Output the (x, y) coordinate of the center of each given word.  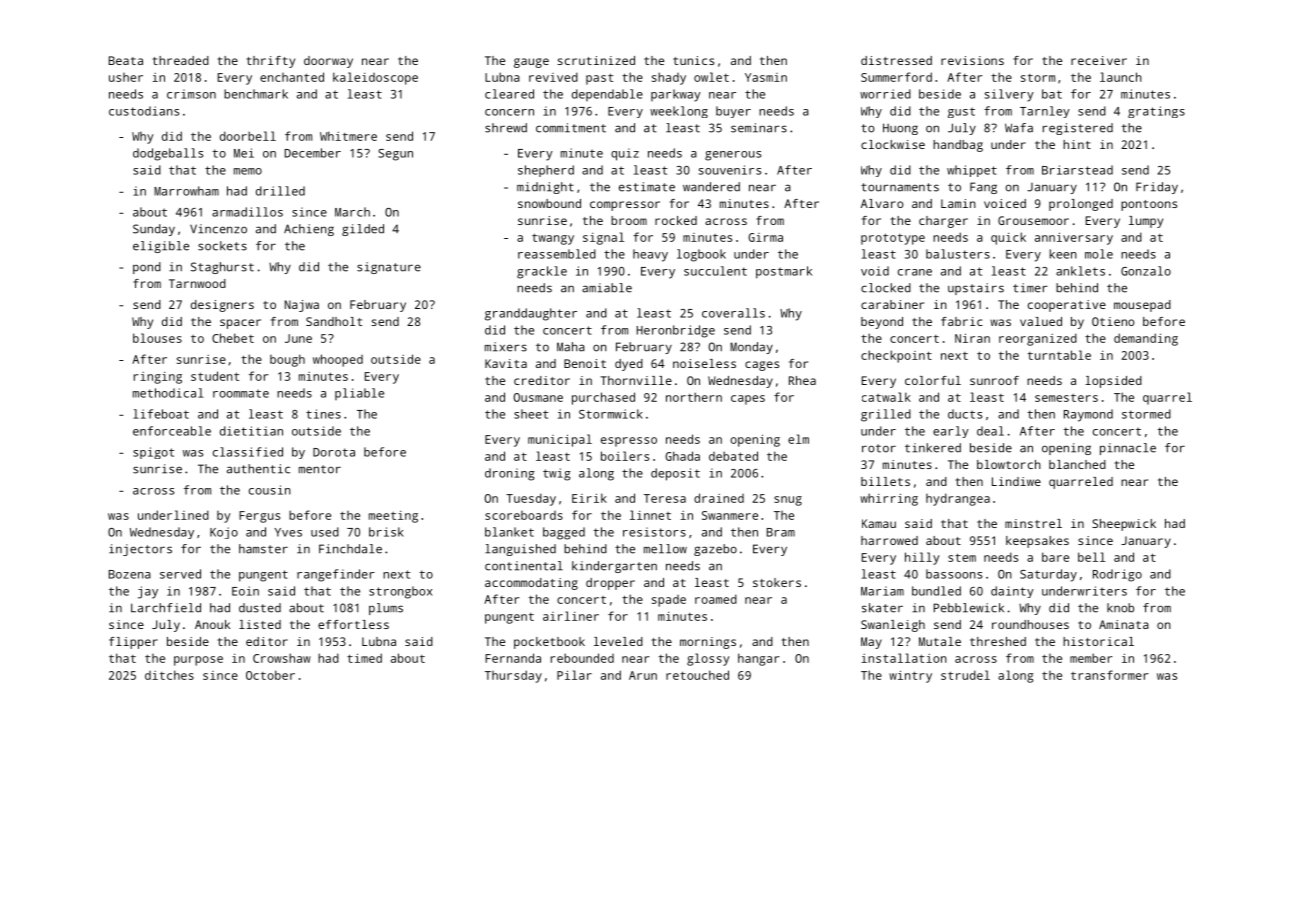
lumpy (1146, 222)
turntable (1059, 355)
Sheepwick (1124, 525)
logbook (701, 255)
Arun (643, 675)
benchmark (256, 94)
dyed (629, 365)
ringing (158, 378)
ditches (169, 675)
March (352, 212)
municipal (560, 440)
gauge (531, 63)
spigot (153, 453)
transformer (1110, 675)
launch (1121, 77)
